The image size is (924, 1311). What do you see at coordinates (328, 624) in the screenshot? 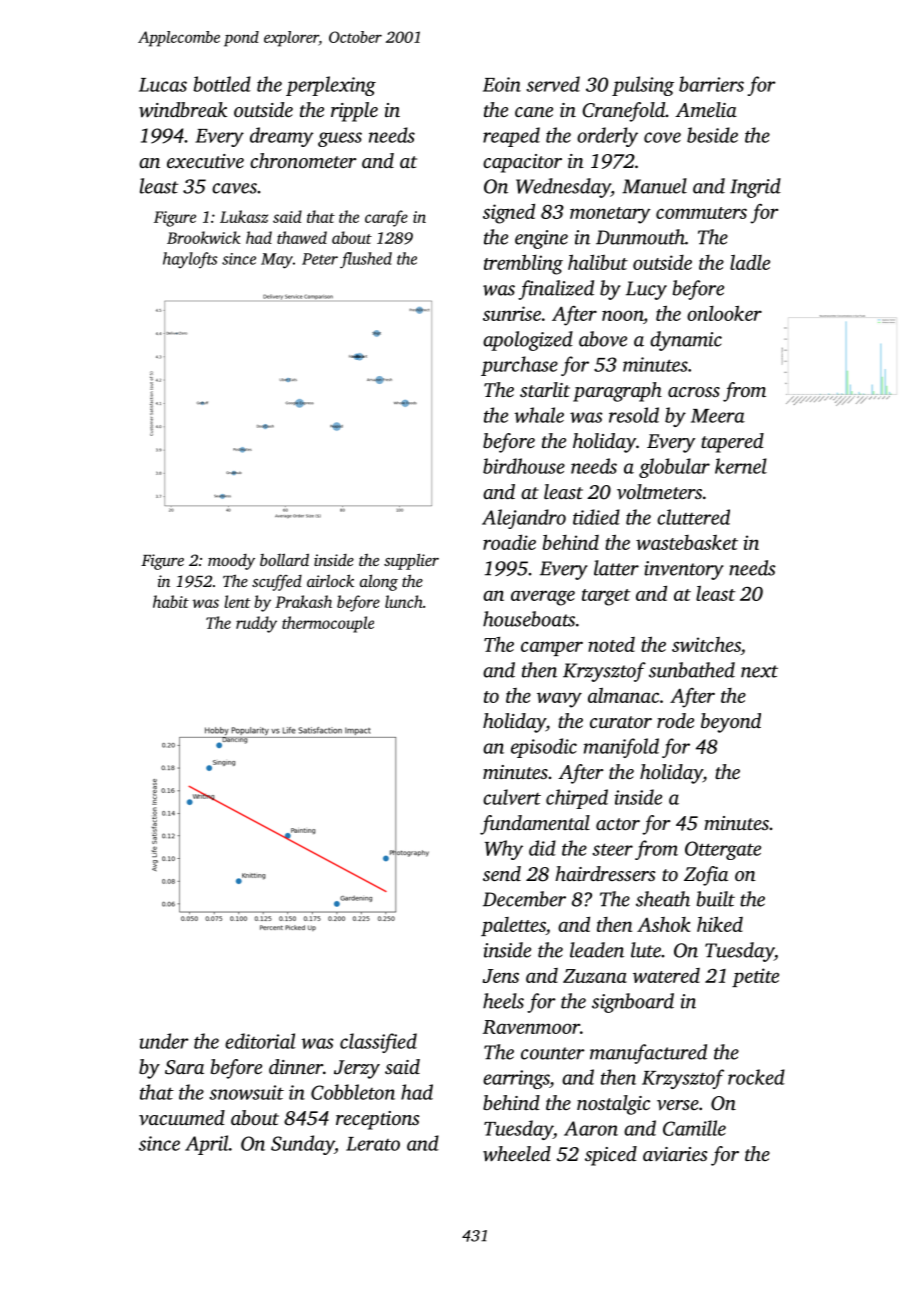
I see `thermocouple` at bounding box center [328, 624].
